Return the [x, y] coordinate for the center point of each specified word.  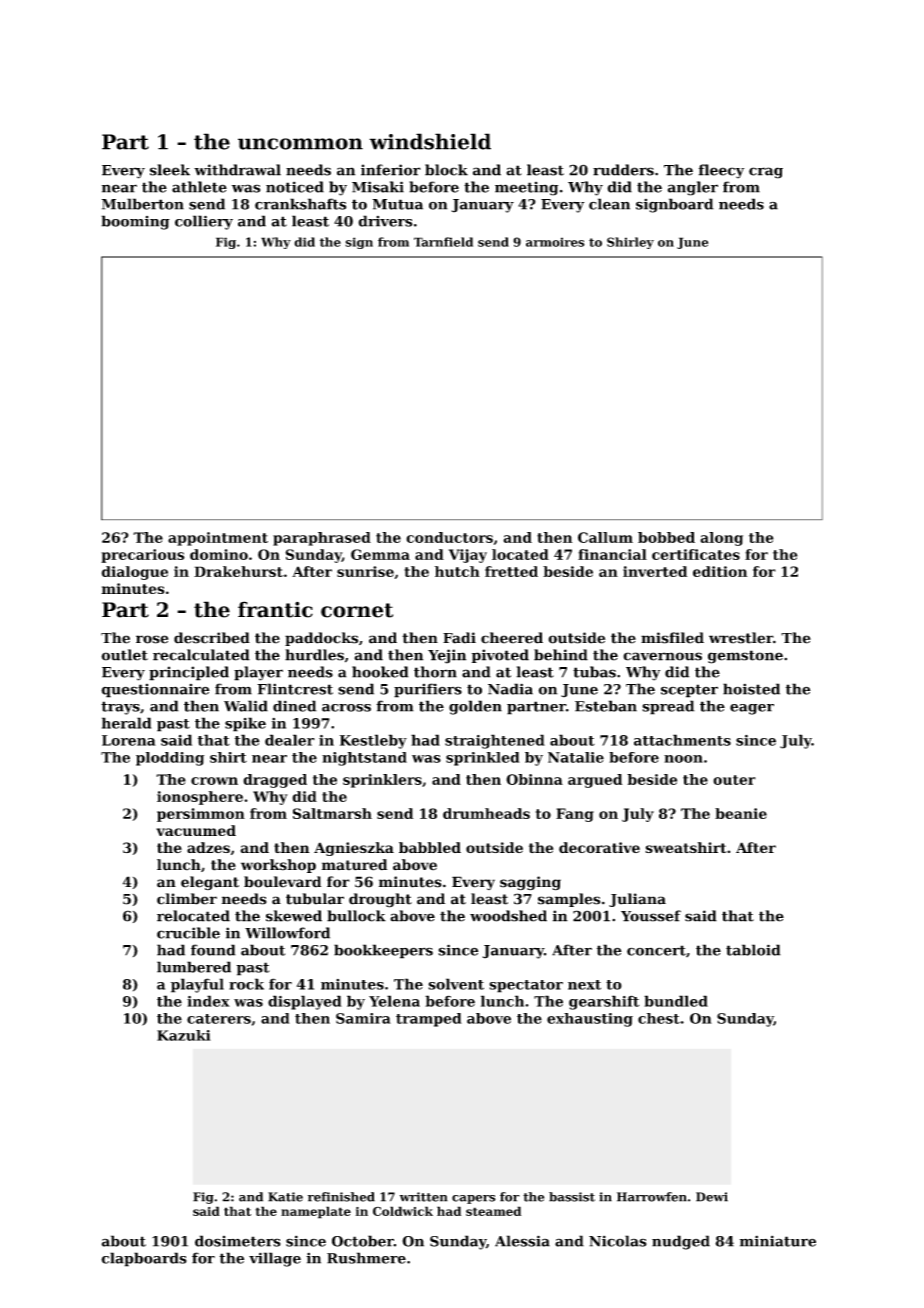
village [275, 1259]
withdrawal [237, 170]
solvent [456, 984]
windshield [430, 141]
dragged [275, 781]
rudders [623, 170]
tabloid [753, 950]
